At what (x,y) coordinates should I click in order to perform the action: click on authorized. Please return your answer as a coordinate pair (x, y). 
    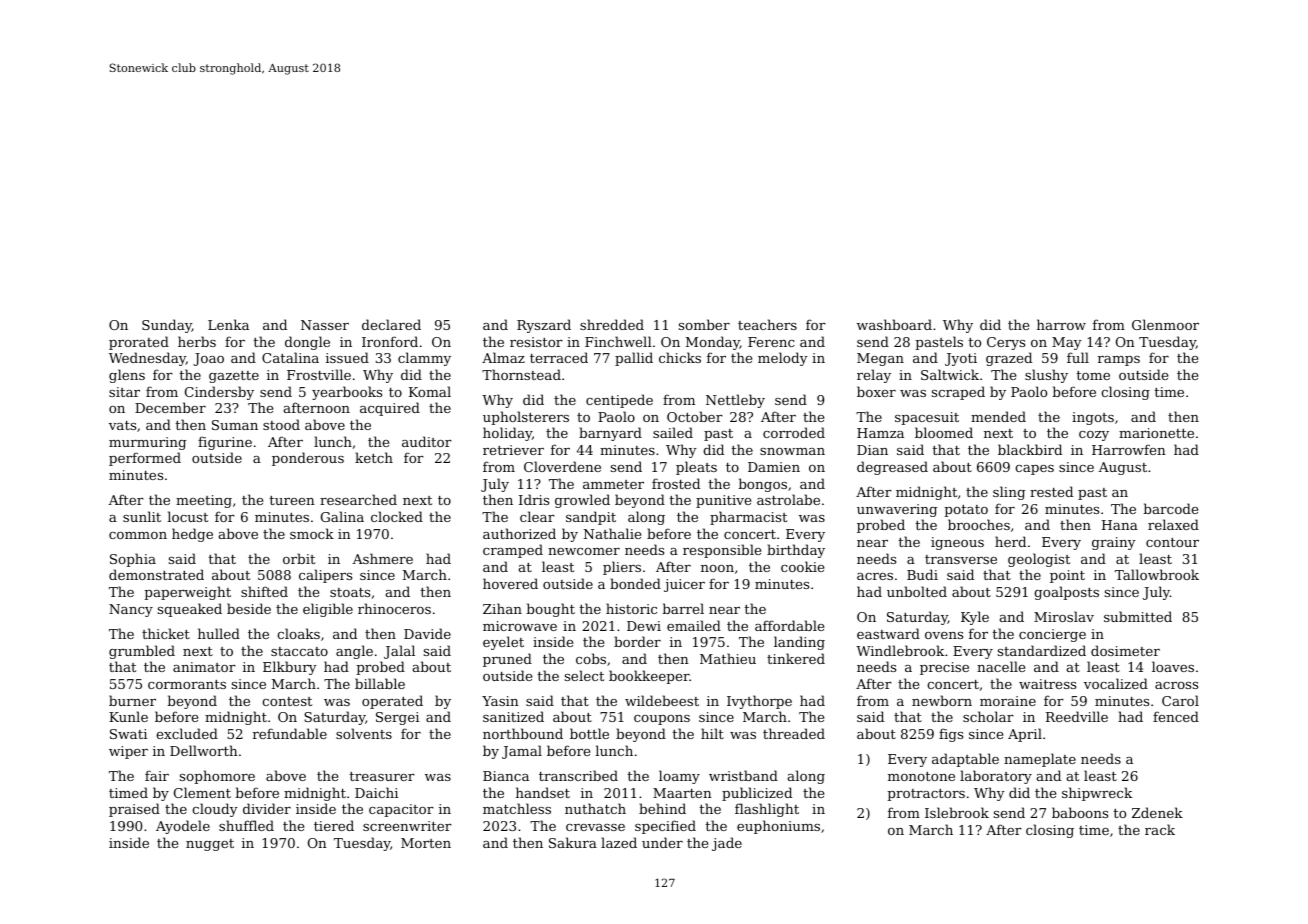
    Looking at the image, I should click on (519, 533).
